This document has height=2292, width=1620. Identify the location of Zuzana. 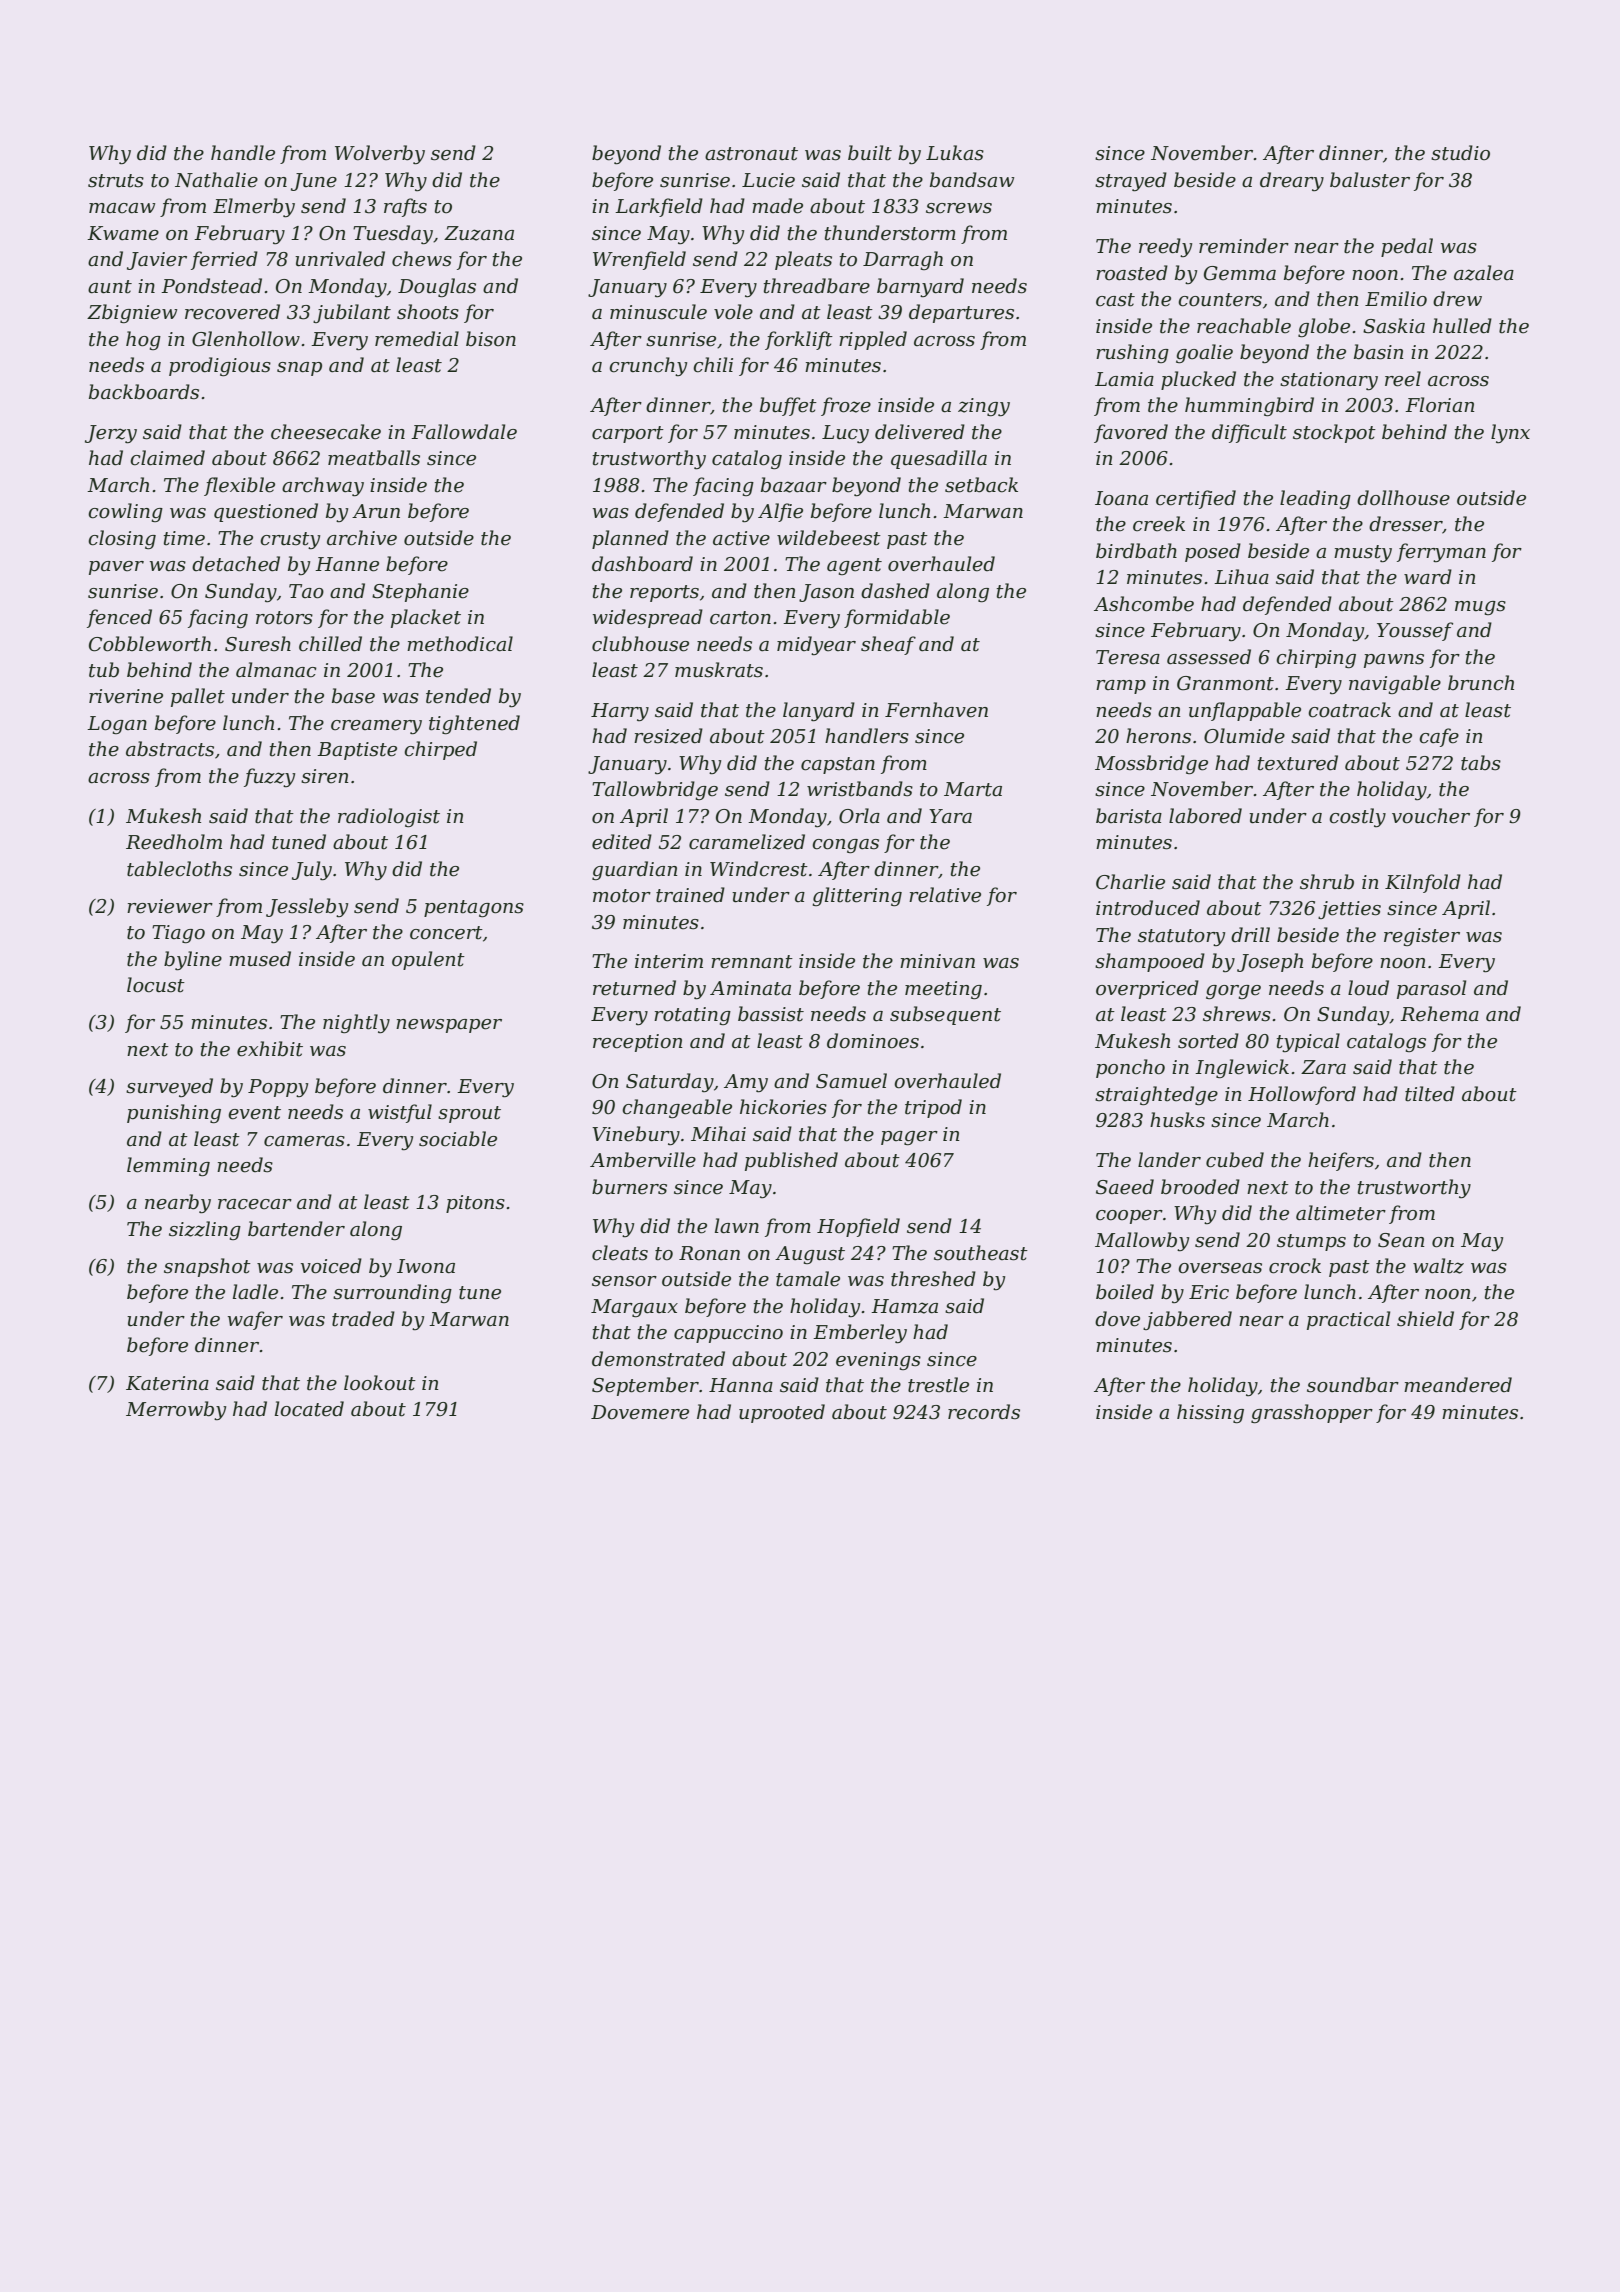
(479, 233).
